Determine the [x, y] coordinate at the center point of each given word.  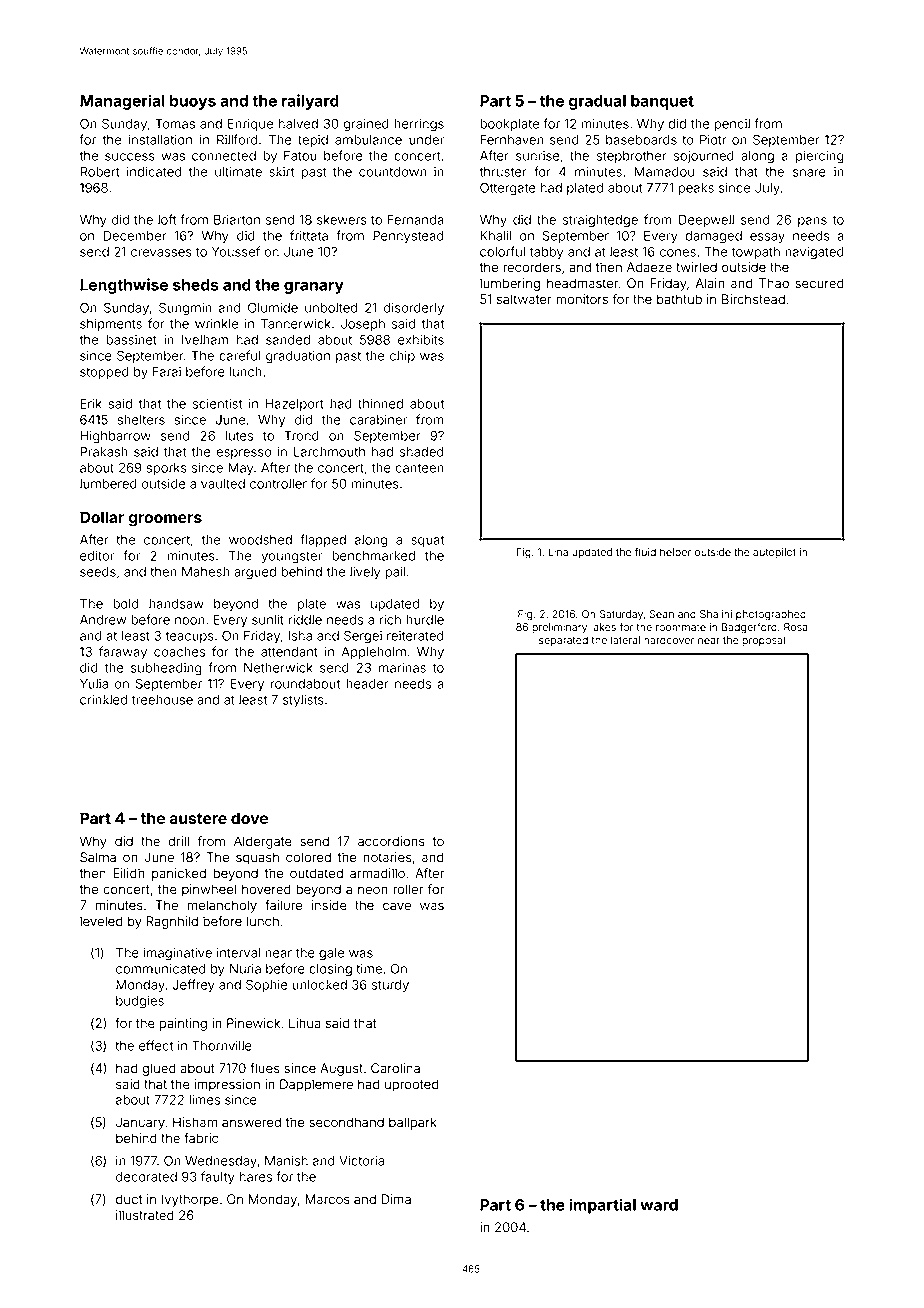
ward [659, 1205]
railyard [310, 102]
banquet [662, 102]
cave [397, 906]
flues [265, 1068]
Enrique [250, 125]
